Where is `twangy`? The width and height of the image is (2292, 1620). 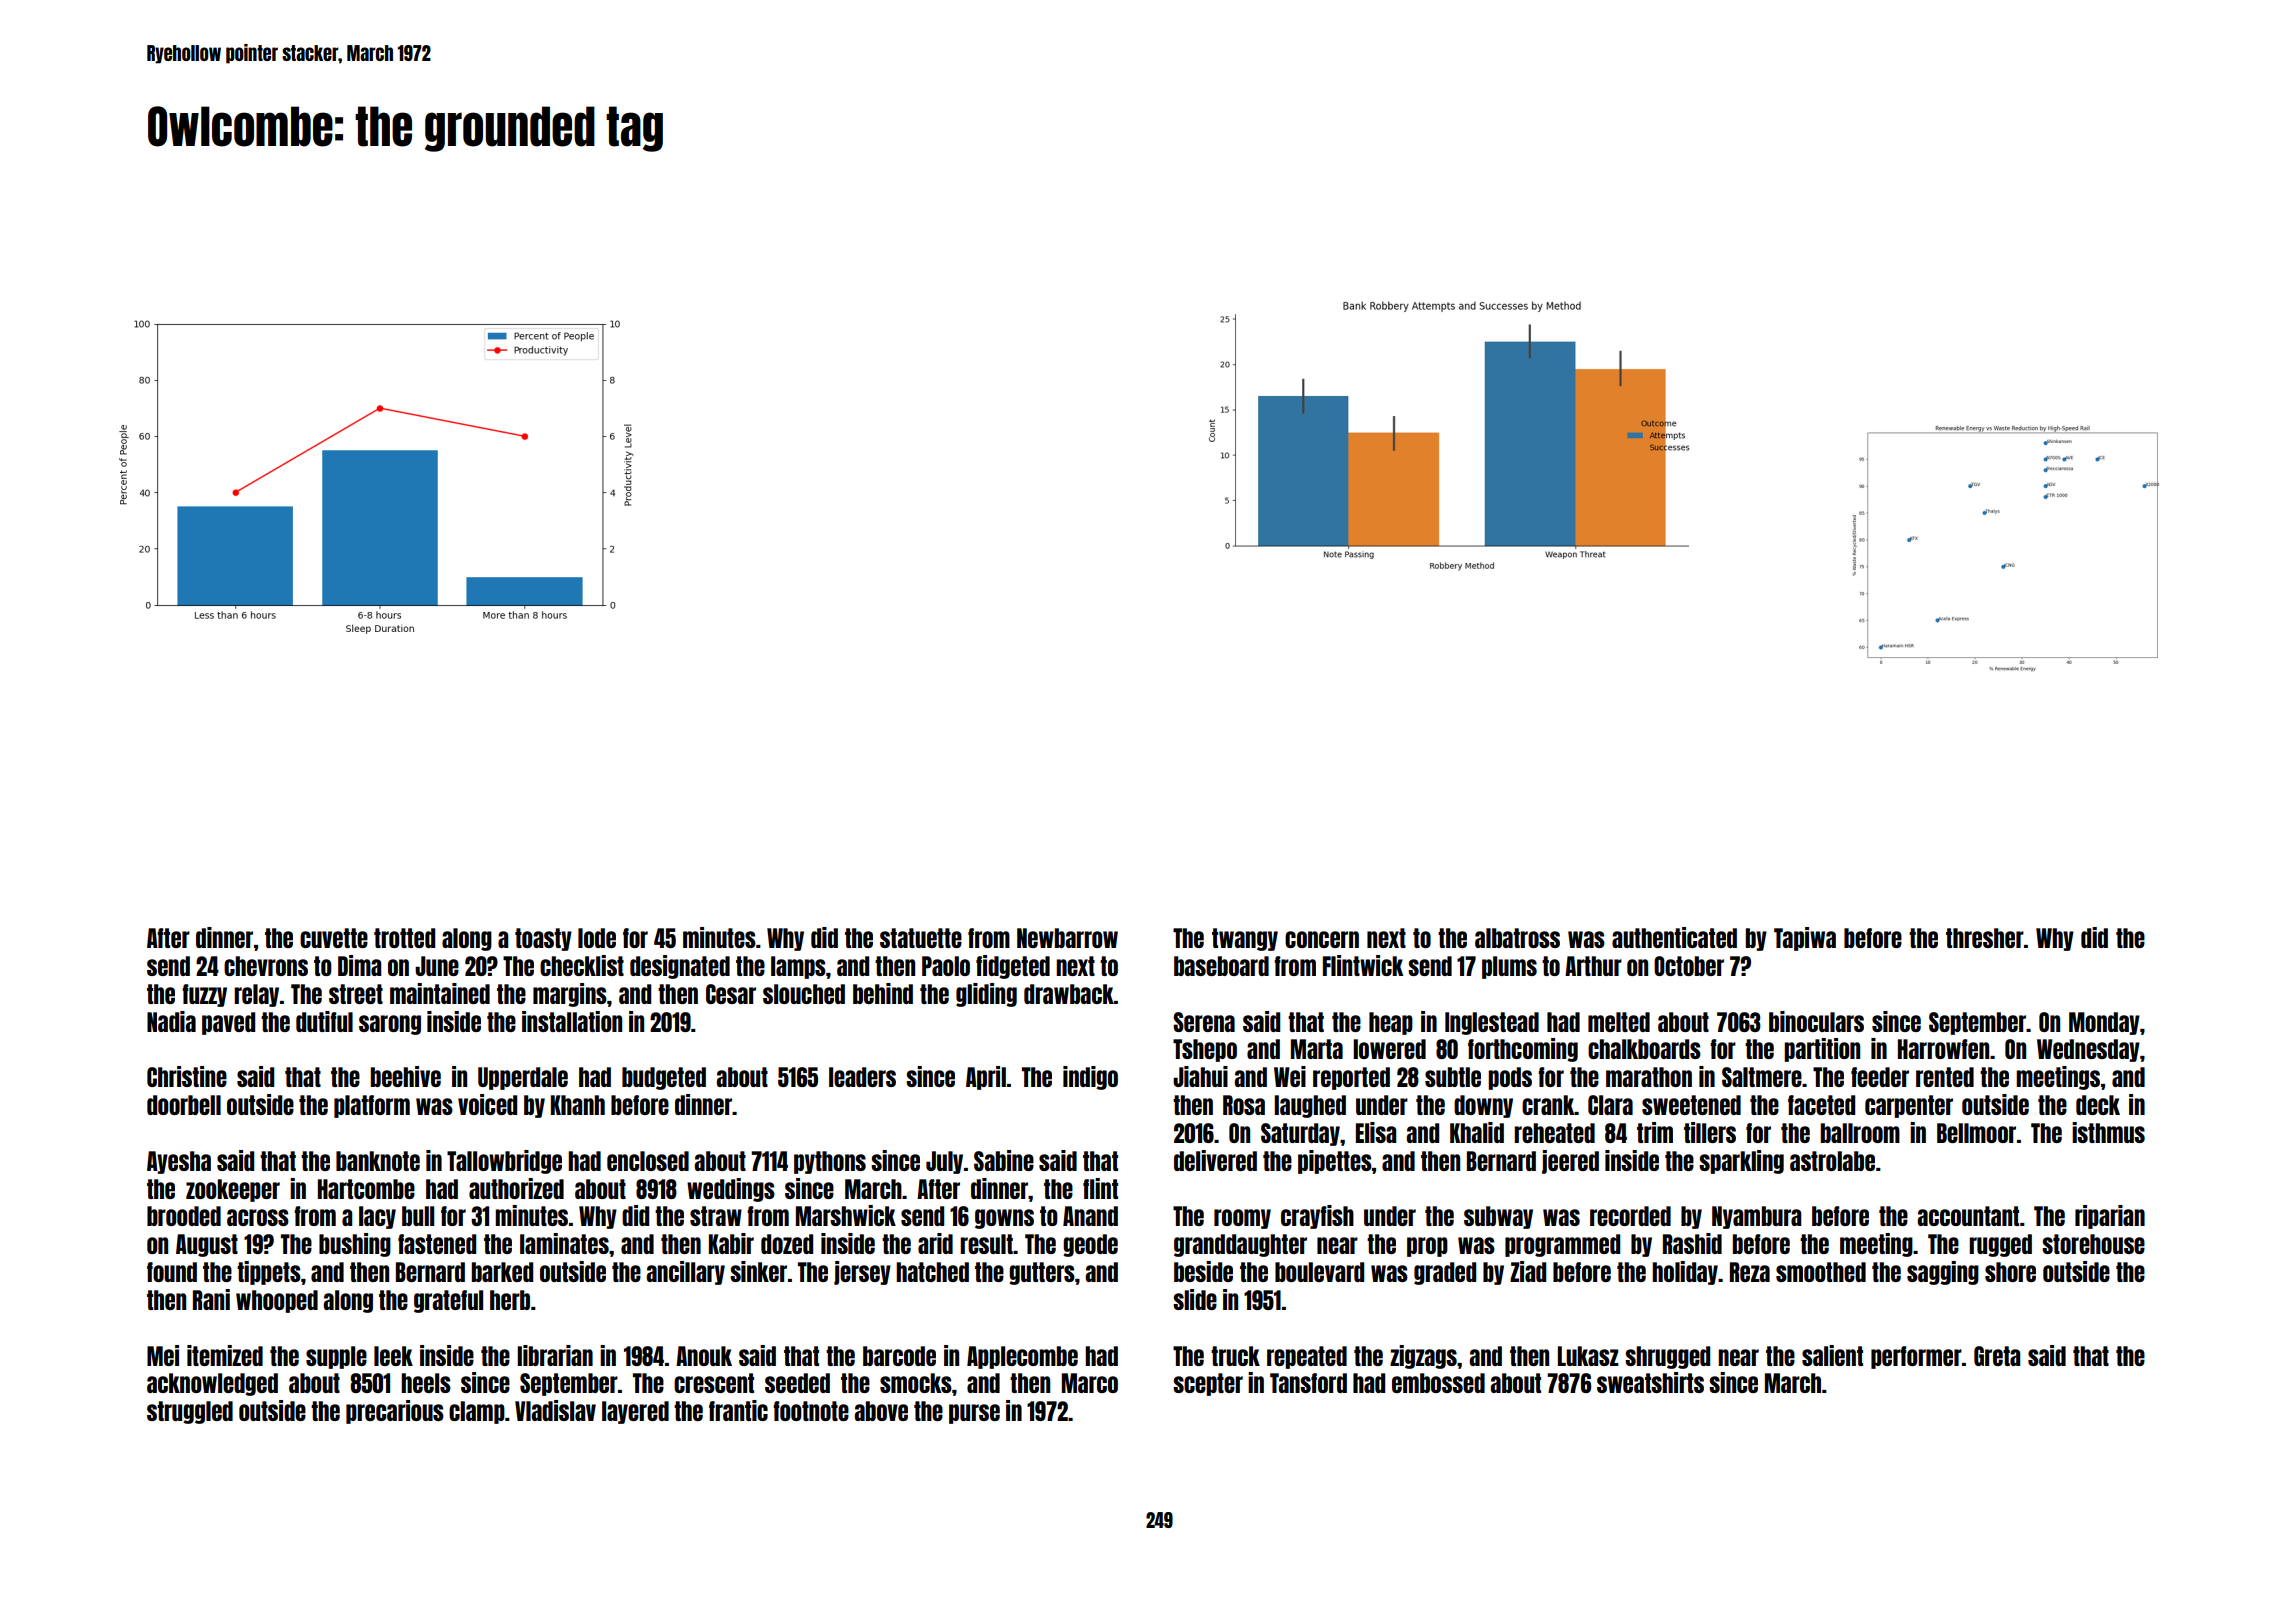
twangy is located at coordinates (1245, 939).
